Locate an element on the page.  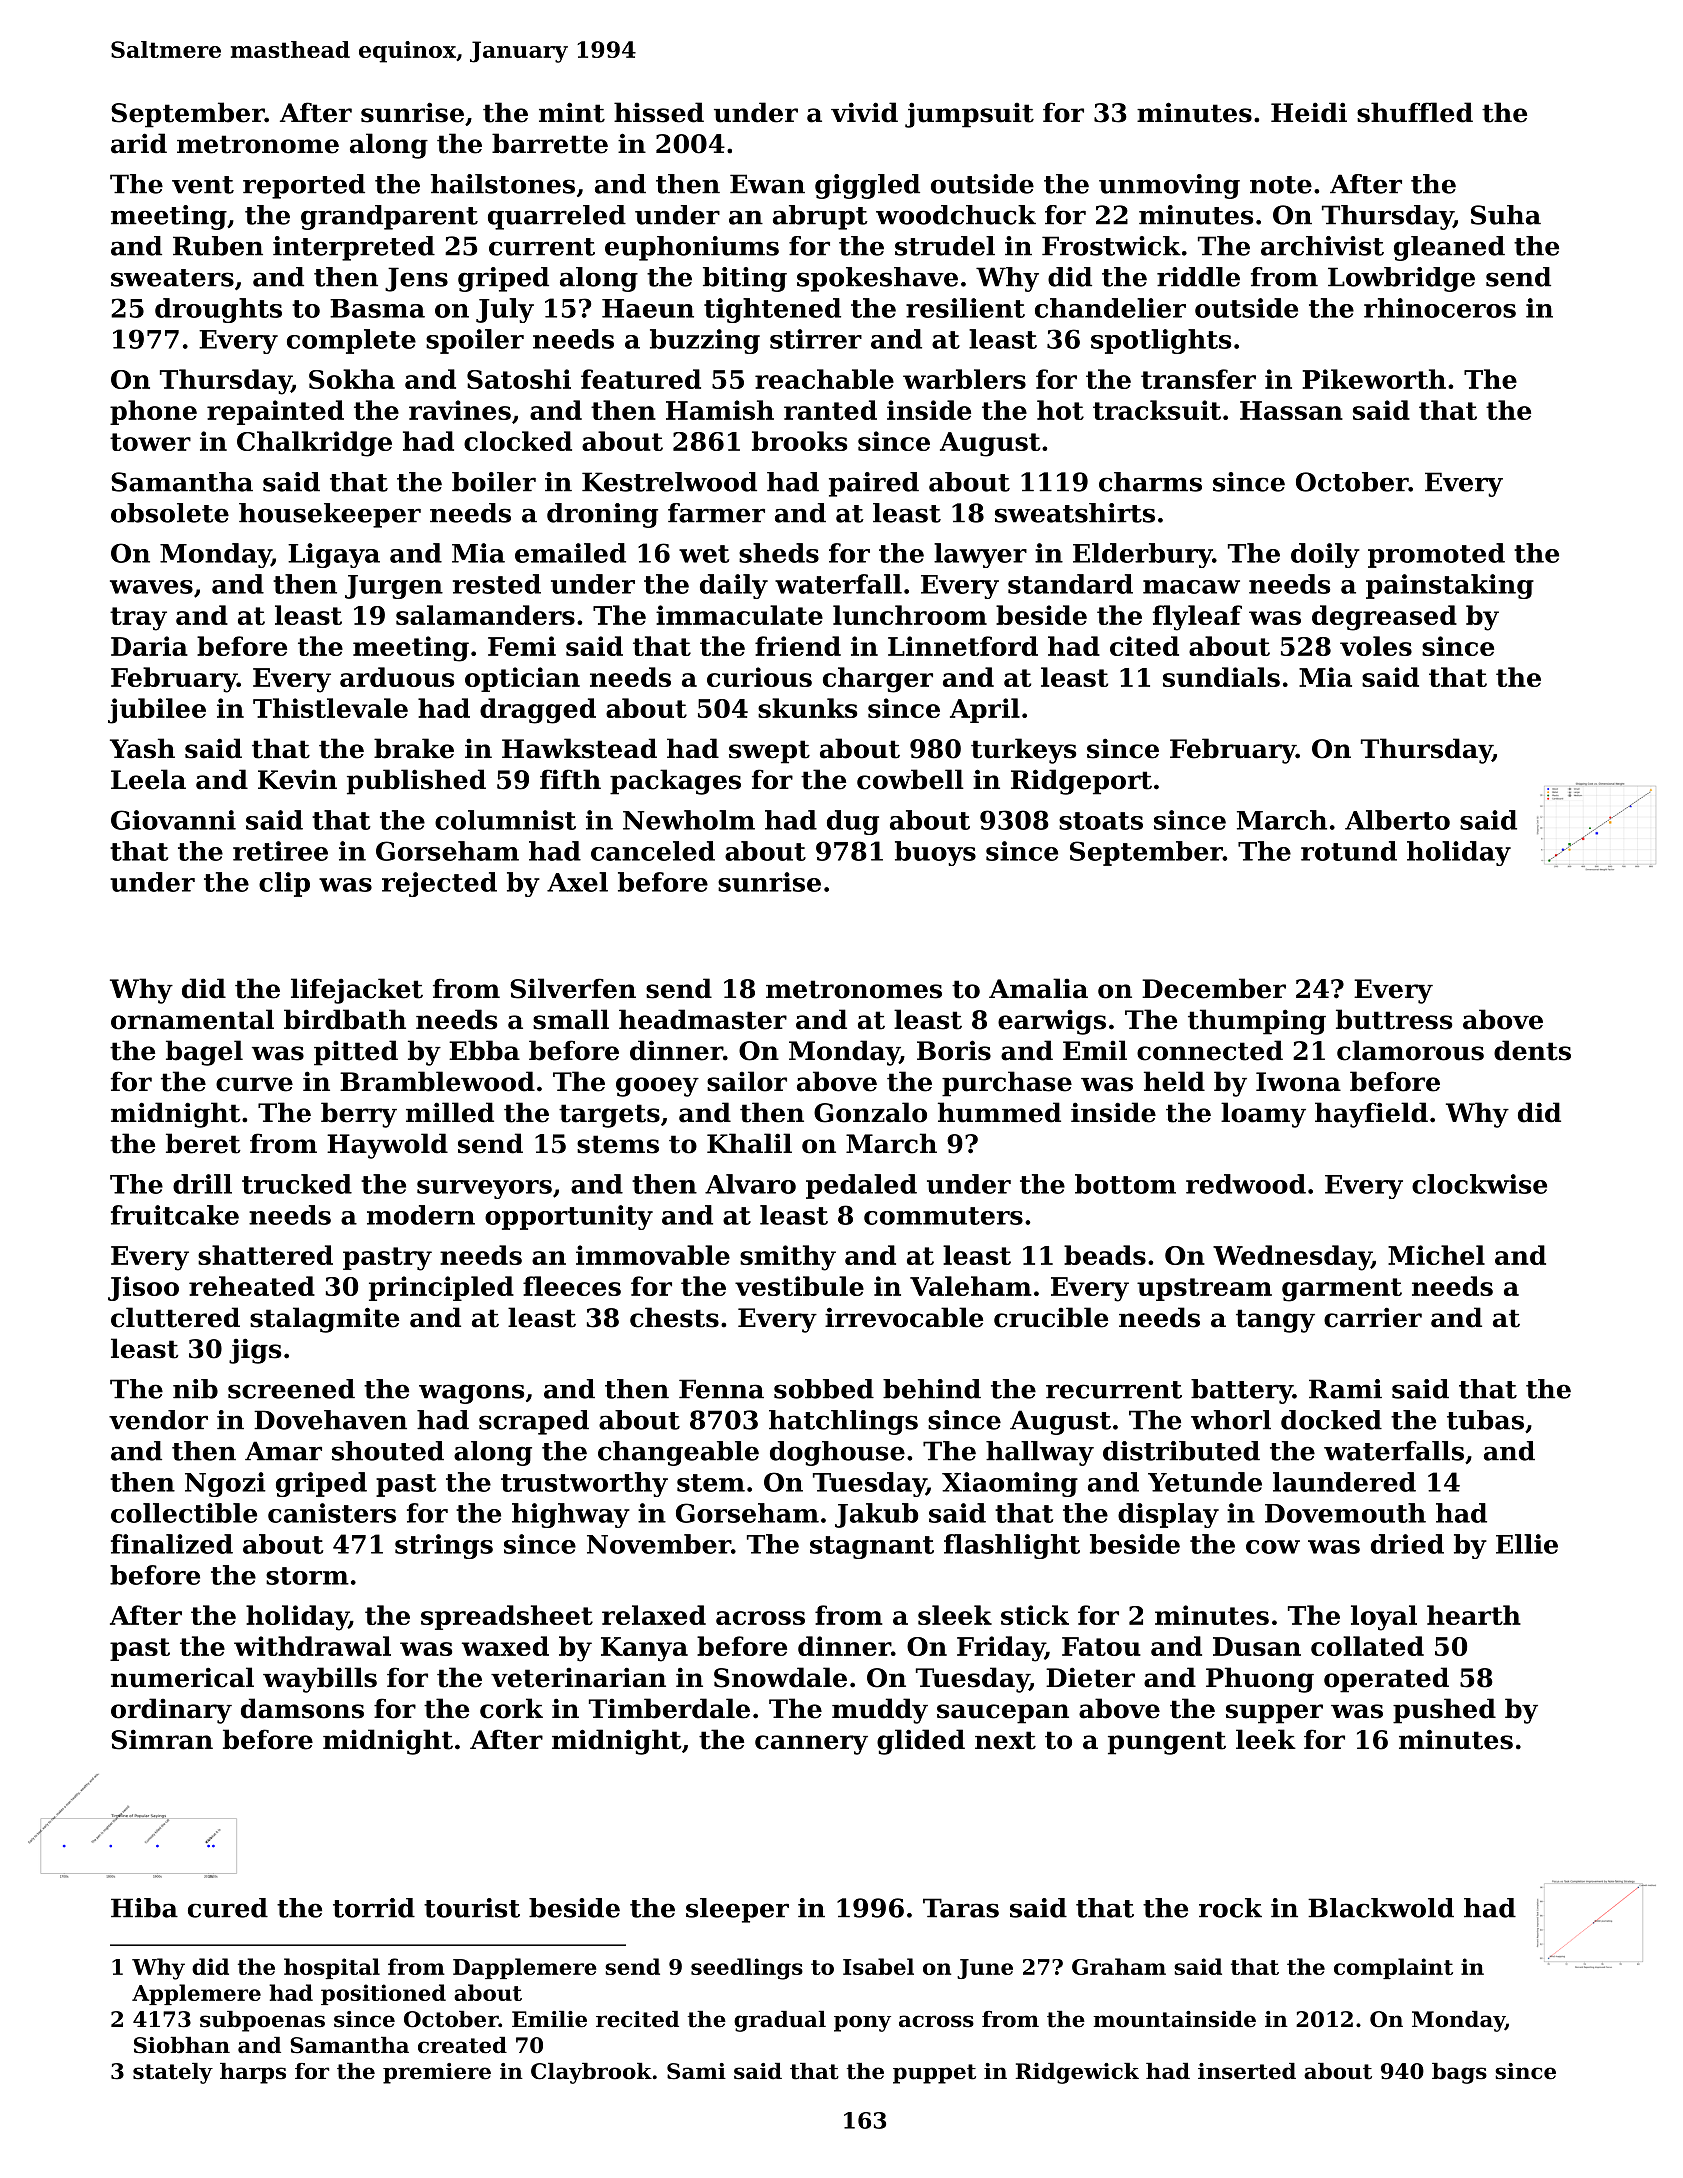
degreased is located at coordinates (1384, 618).
